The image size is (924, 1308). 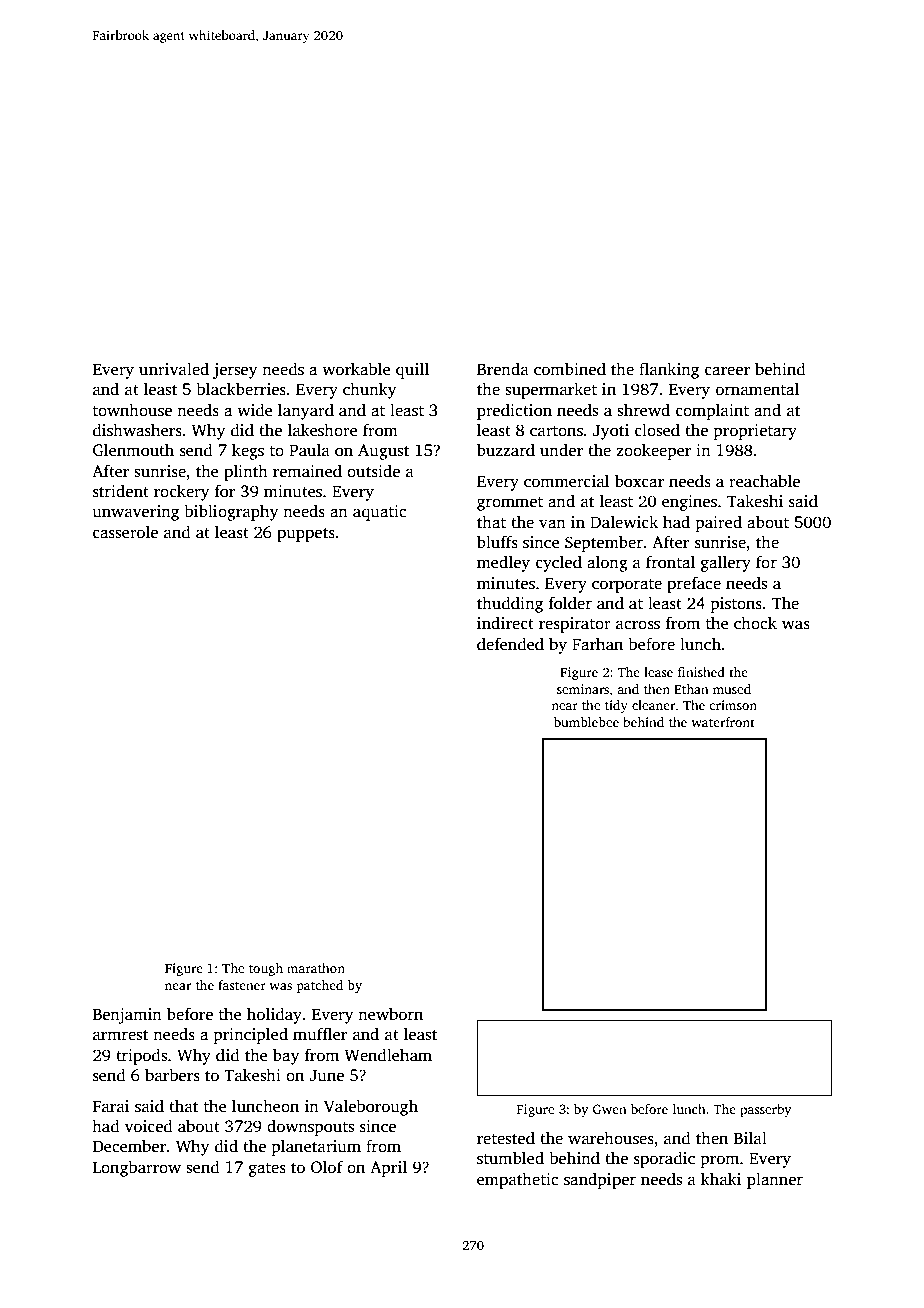 What do you see at coordinates (610, 1109) in the screenshot?
I see `Gwen` at bounding box center [610, 1109].
